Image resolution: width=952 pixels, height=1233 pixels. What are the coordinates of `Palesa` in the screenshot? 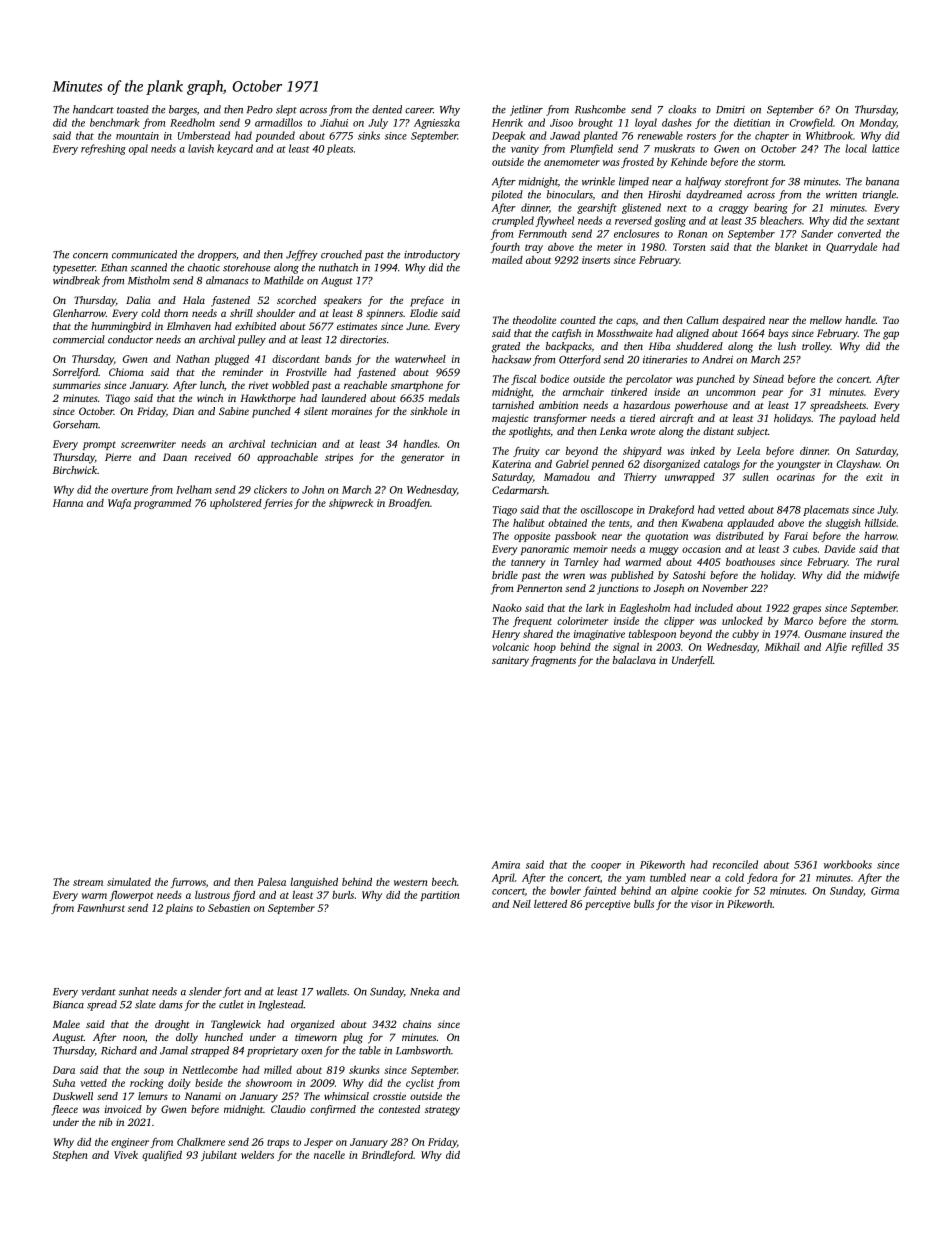 It's located at (271, 882).
